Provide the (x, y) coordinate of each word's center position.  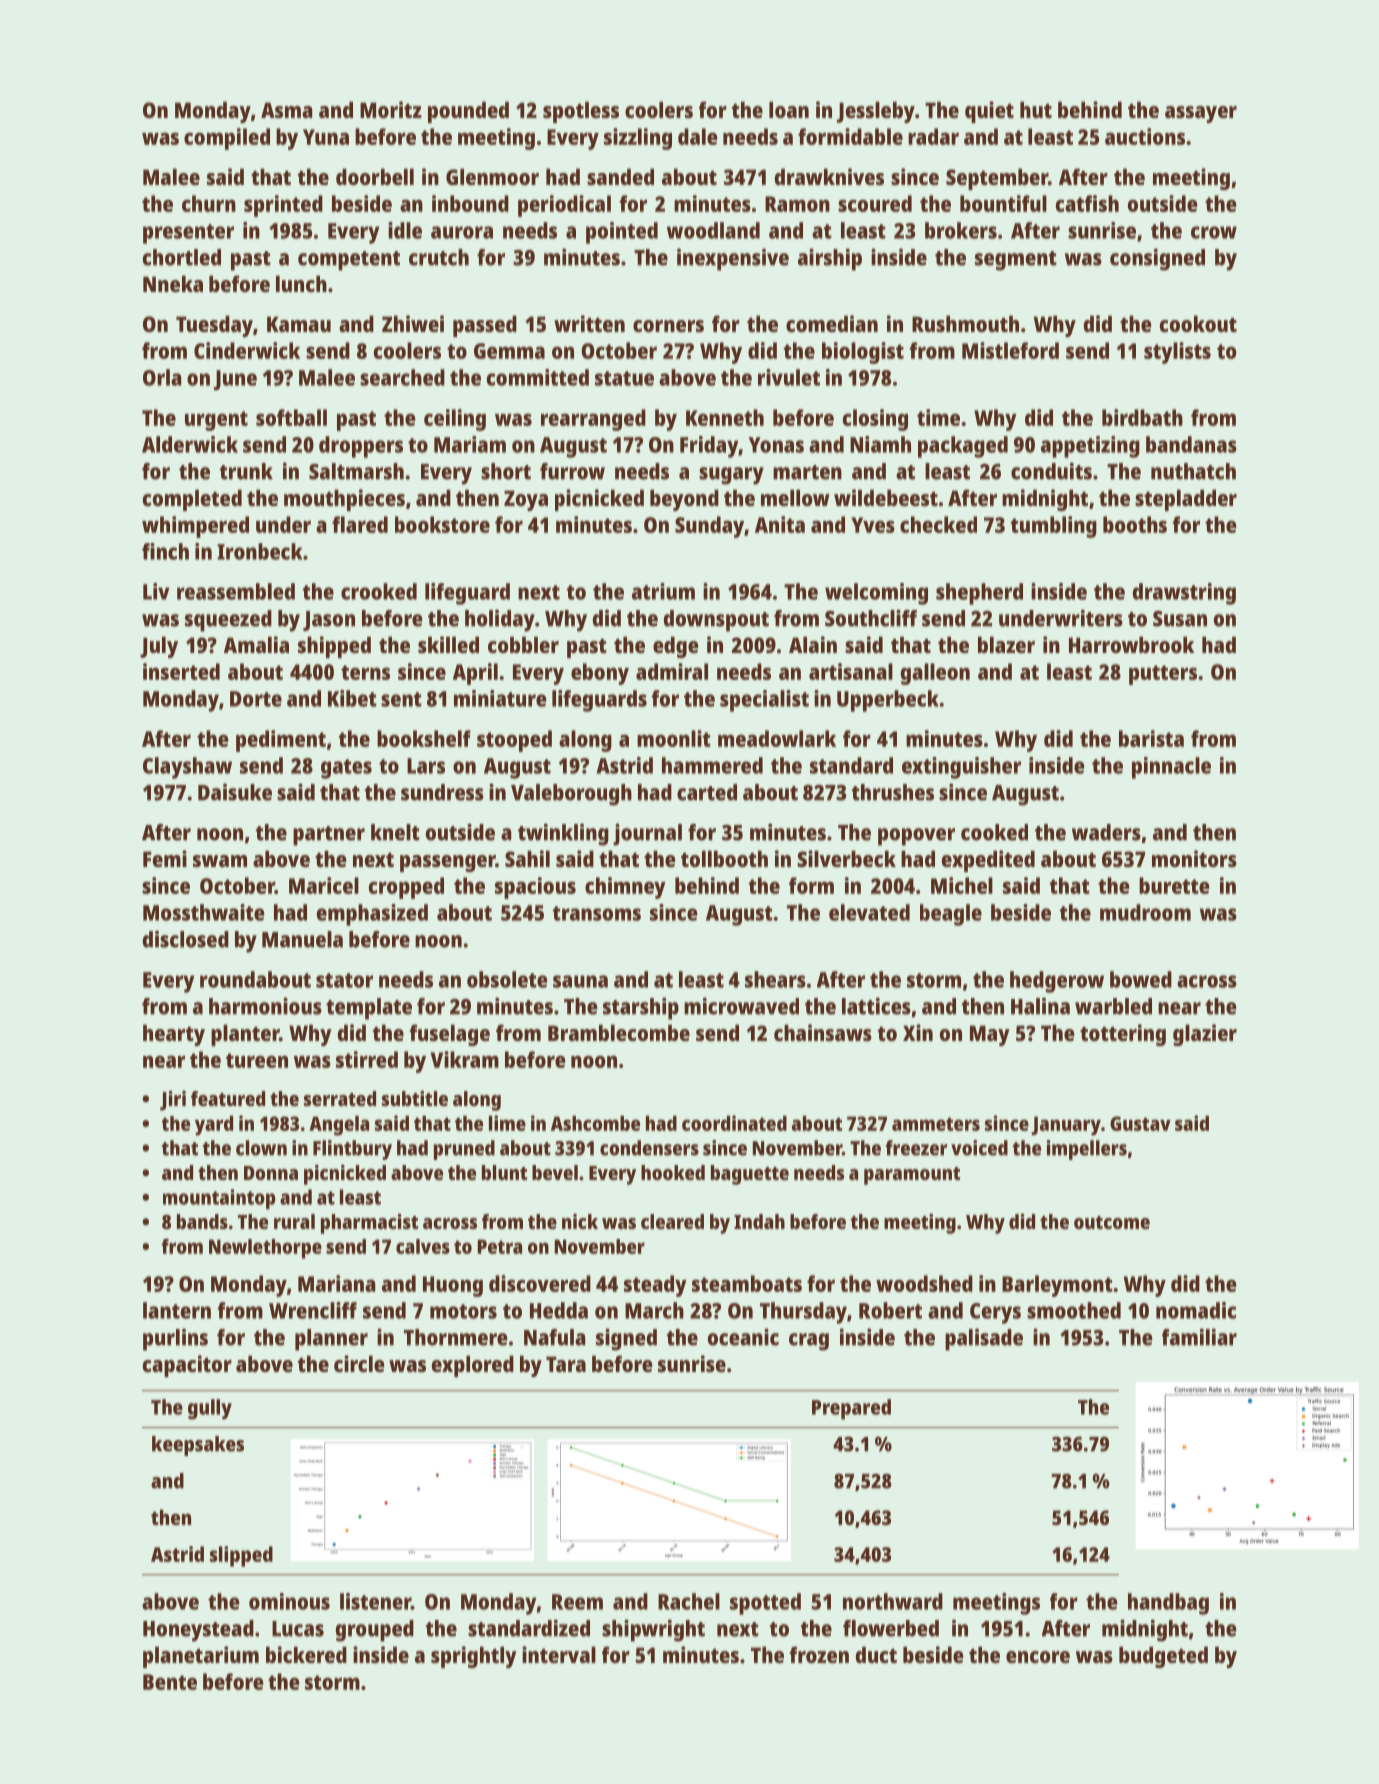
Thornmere (456, 1337)
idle (405, 230)
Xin (918, 1032)
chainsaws (823, 1032)
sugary (731, 476)
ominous (289, 1601)
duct (876, 1654)
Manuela (302, 939)
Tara (566, 1364)
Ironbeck (259, 551)
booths (1135, 524)
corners (668, 326)
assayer (1201, 114)
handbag (1168, 1604)
